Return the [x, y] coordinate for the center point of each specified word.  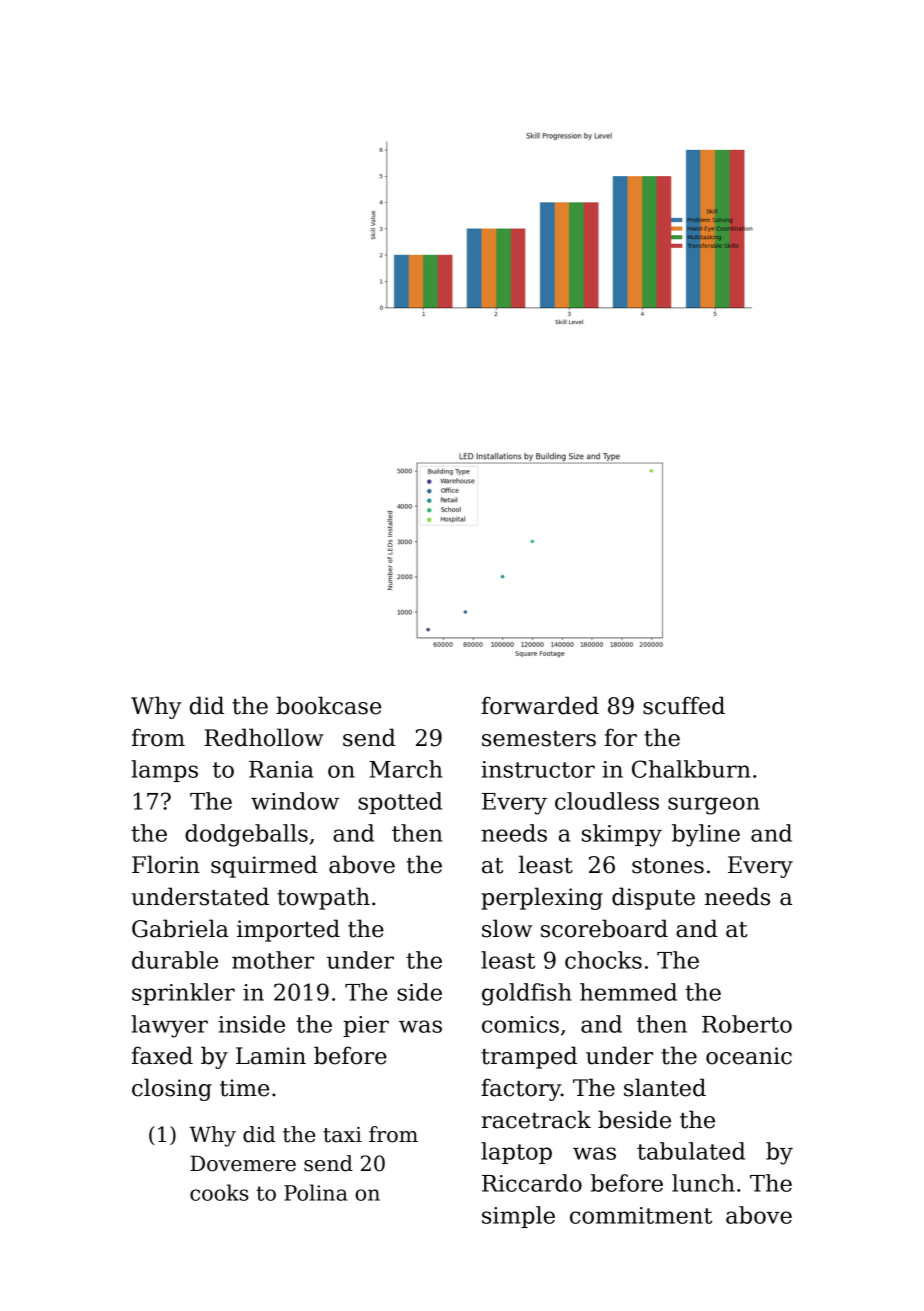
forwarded [540, 705]
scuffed [684, 705]
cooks [219, 1192]
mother [273, 960]
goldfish [527, 994]
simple [518, 1217]
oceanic [749, 1056]
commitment [641, 1215]
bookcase [328, 705]
